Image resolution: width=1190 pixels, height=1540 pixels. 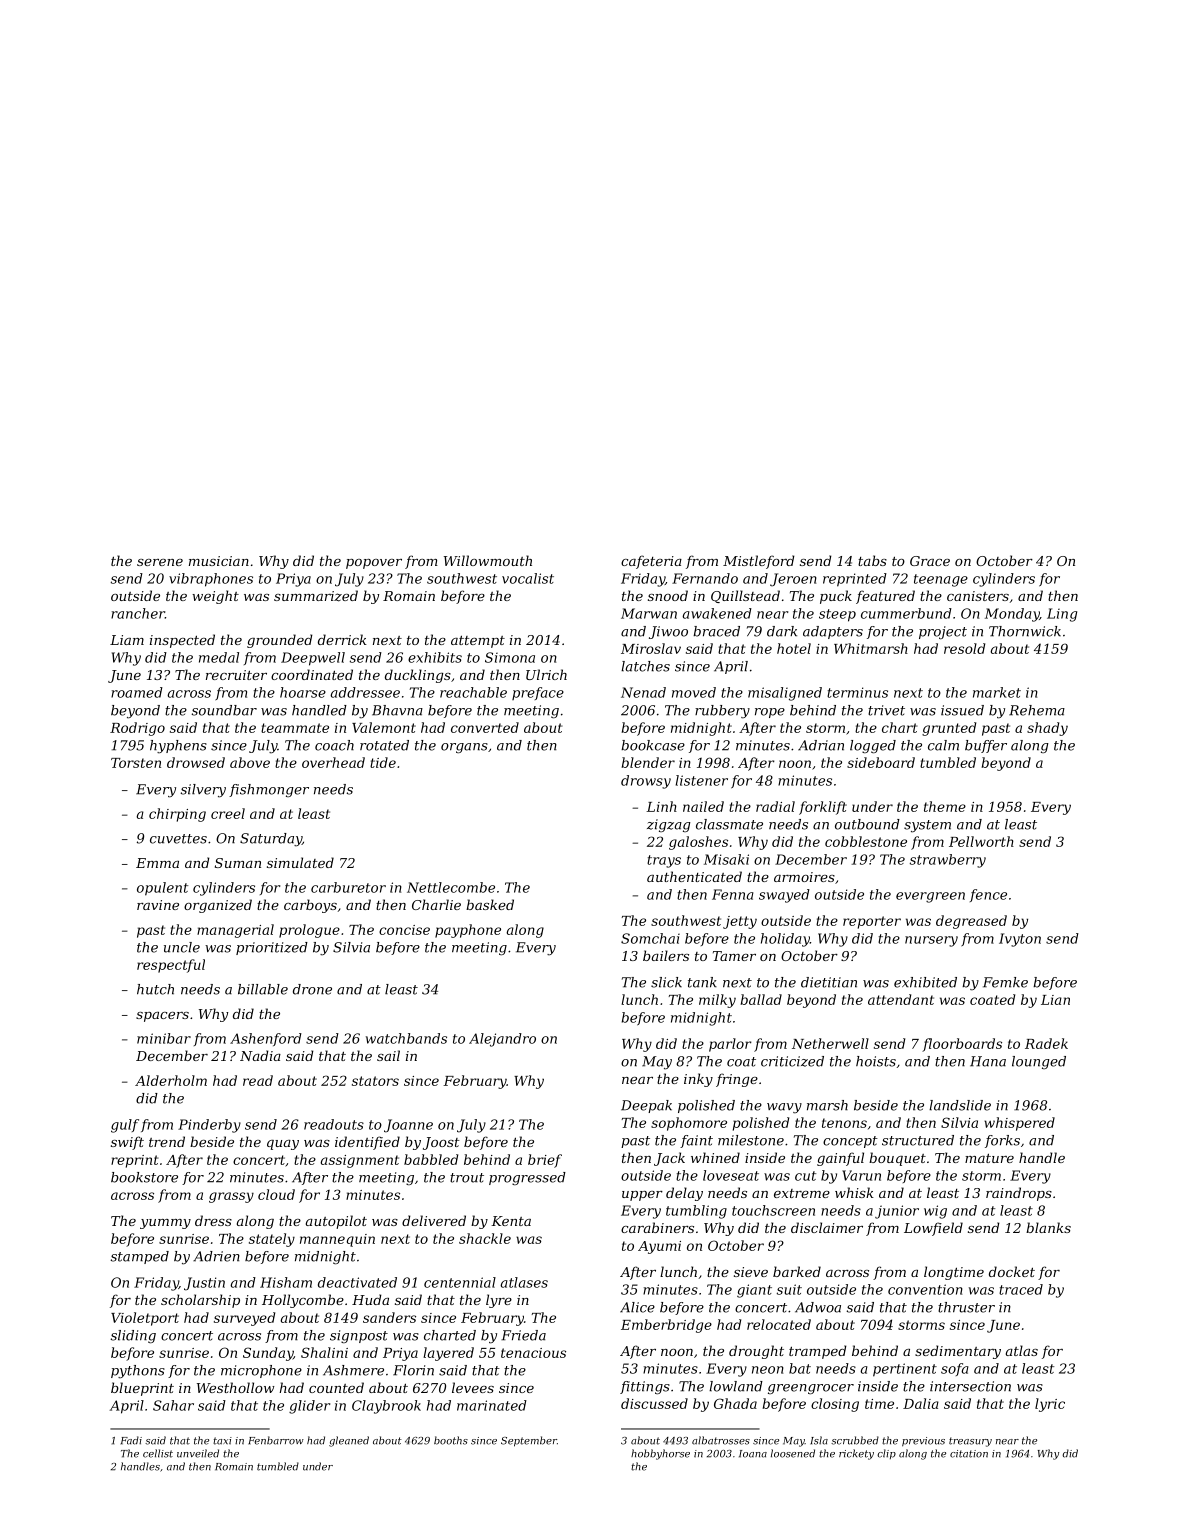 What do you see at coordinates (1048, 1227) in the screenshot?
I see `blanks` at bounding box center [1048, 1227].
